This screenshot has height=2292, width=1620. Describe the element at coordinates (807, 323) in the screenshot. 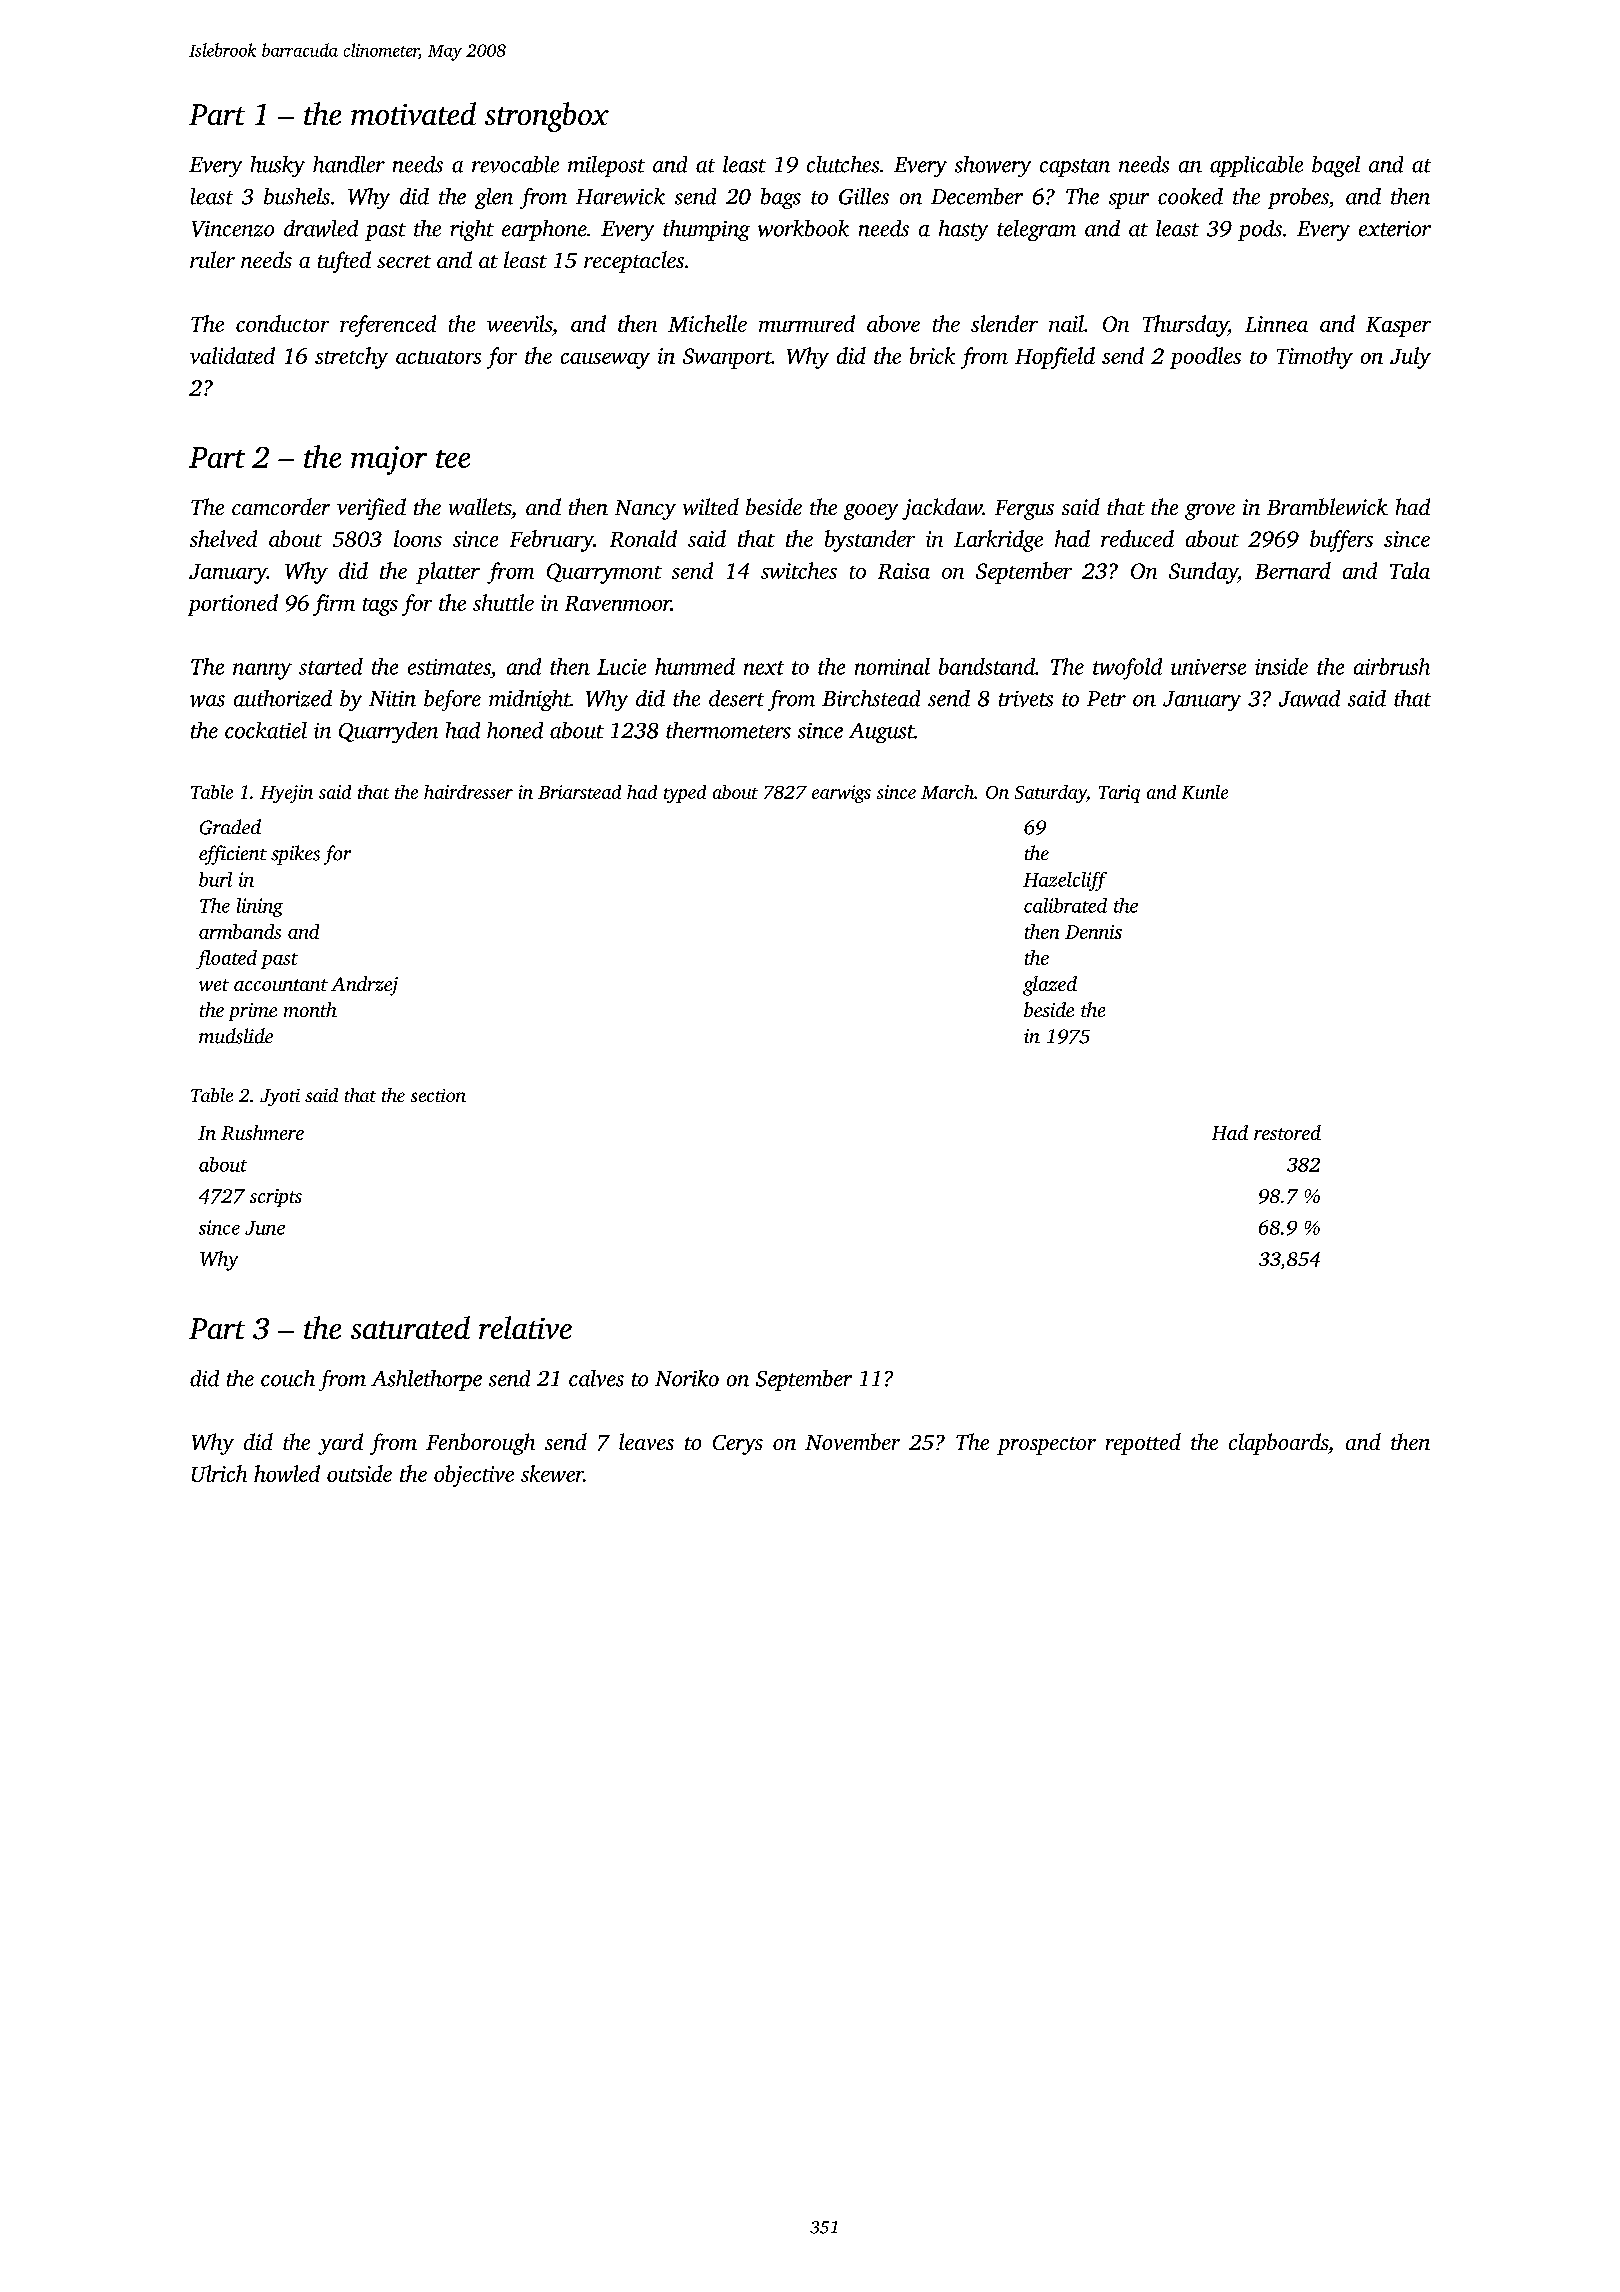

I see `murmured` at that location.
